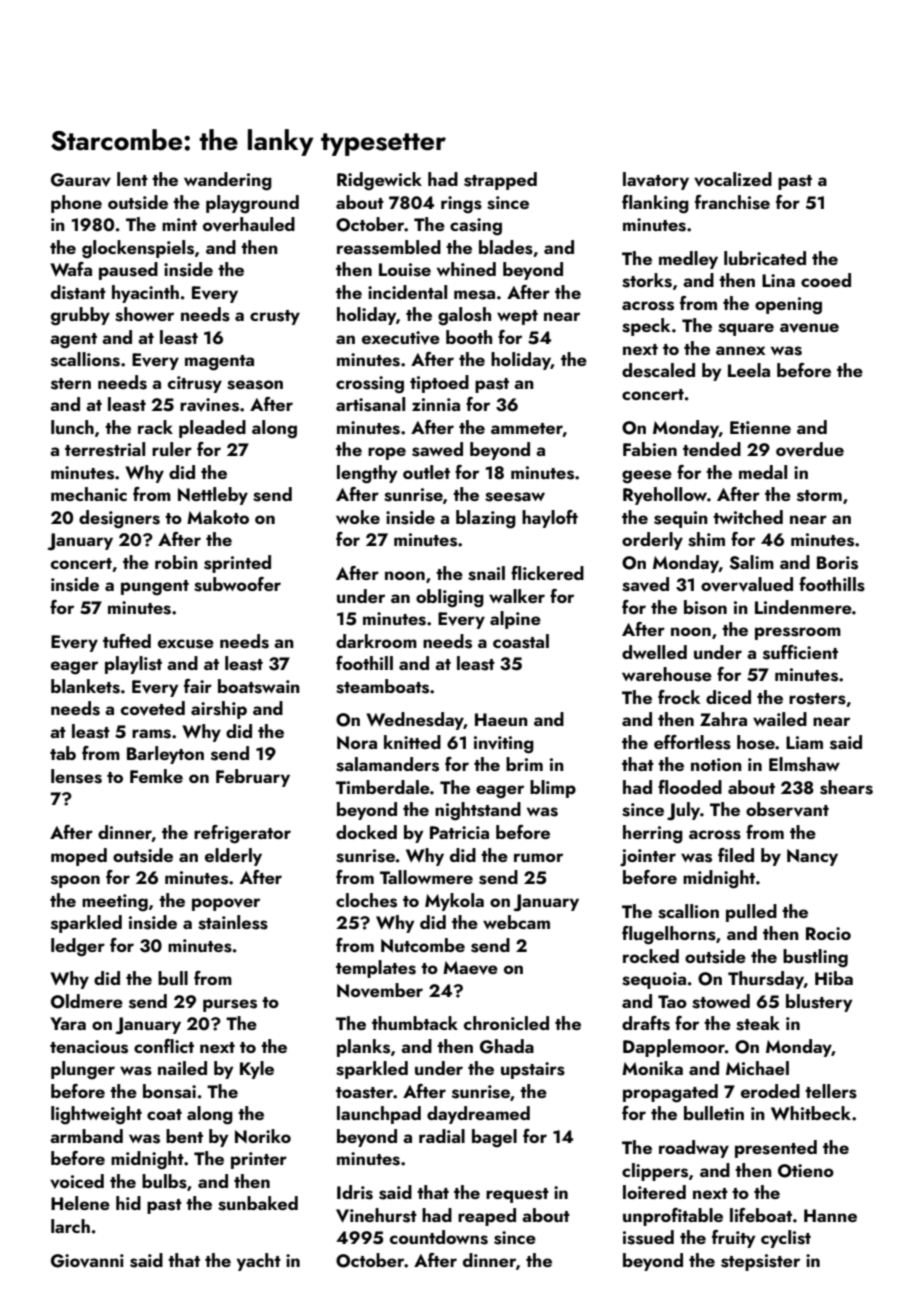  Describe the element at coordinates (70, 1226) in the image. I see `larch` at that location.
